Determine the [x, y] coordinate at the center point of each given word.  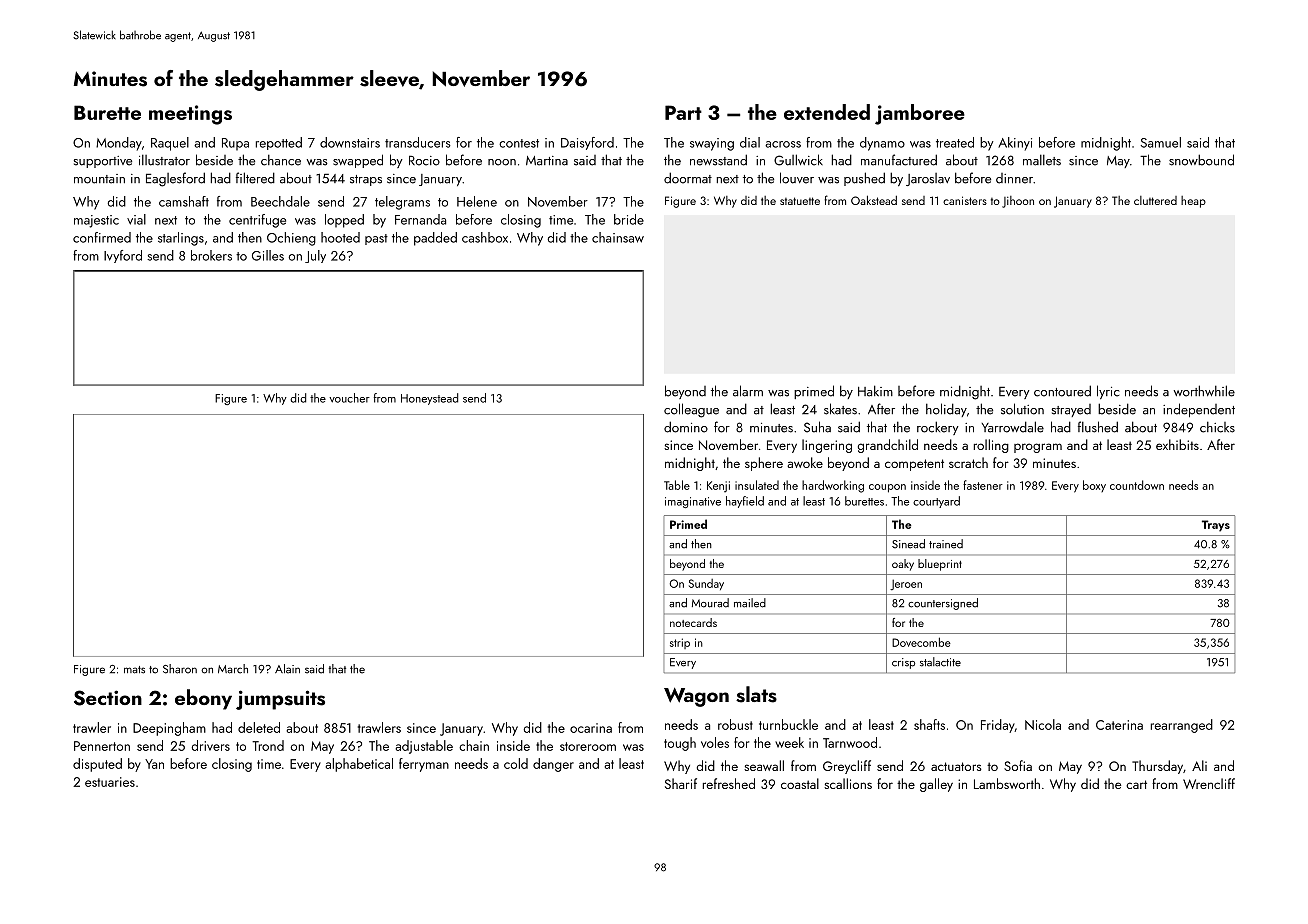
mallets [1042, 160]
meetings [190, 115]
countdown [1137, 485]
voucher [349, 398]
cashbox [485, 237]
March [233, 669]
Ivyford [123, 256]
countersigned [943, 604]
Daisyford [587, 143]
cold [516, 763]
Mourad [710, 603]
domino [686, 427]
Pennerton [102, 746]
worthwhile [1204, 391]
